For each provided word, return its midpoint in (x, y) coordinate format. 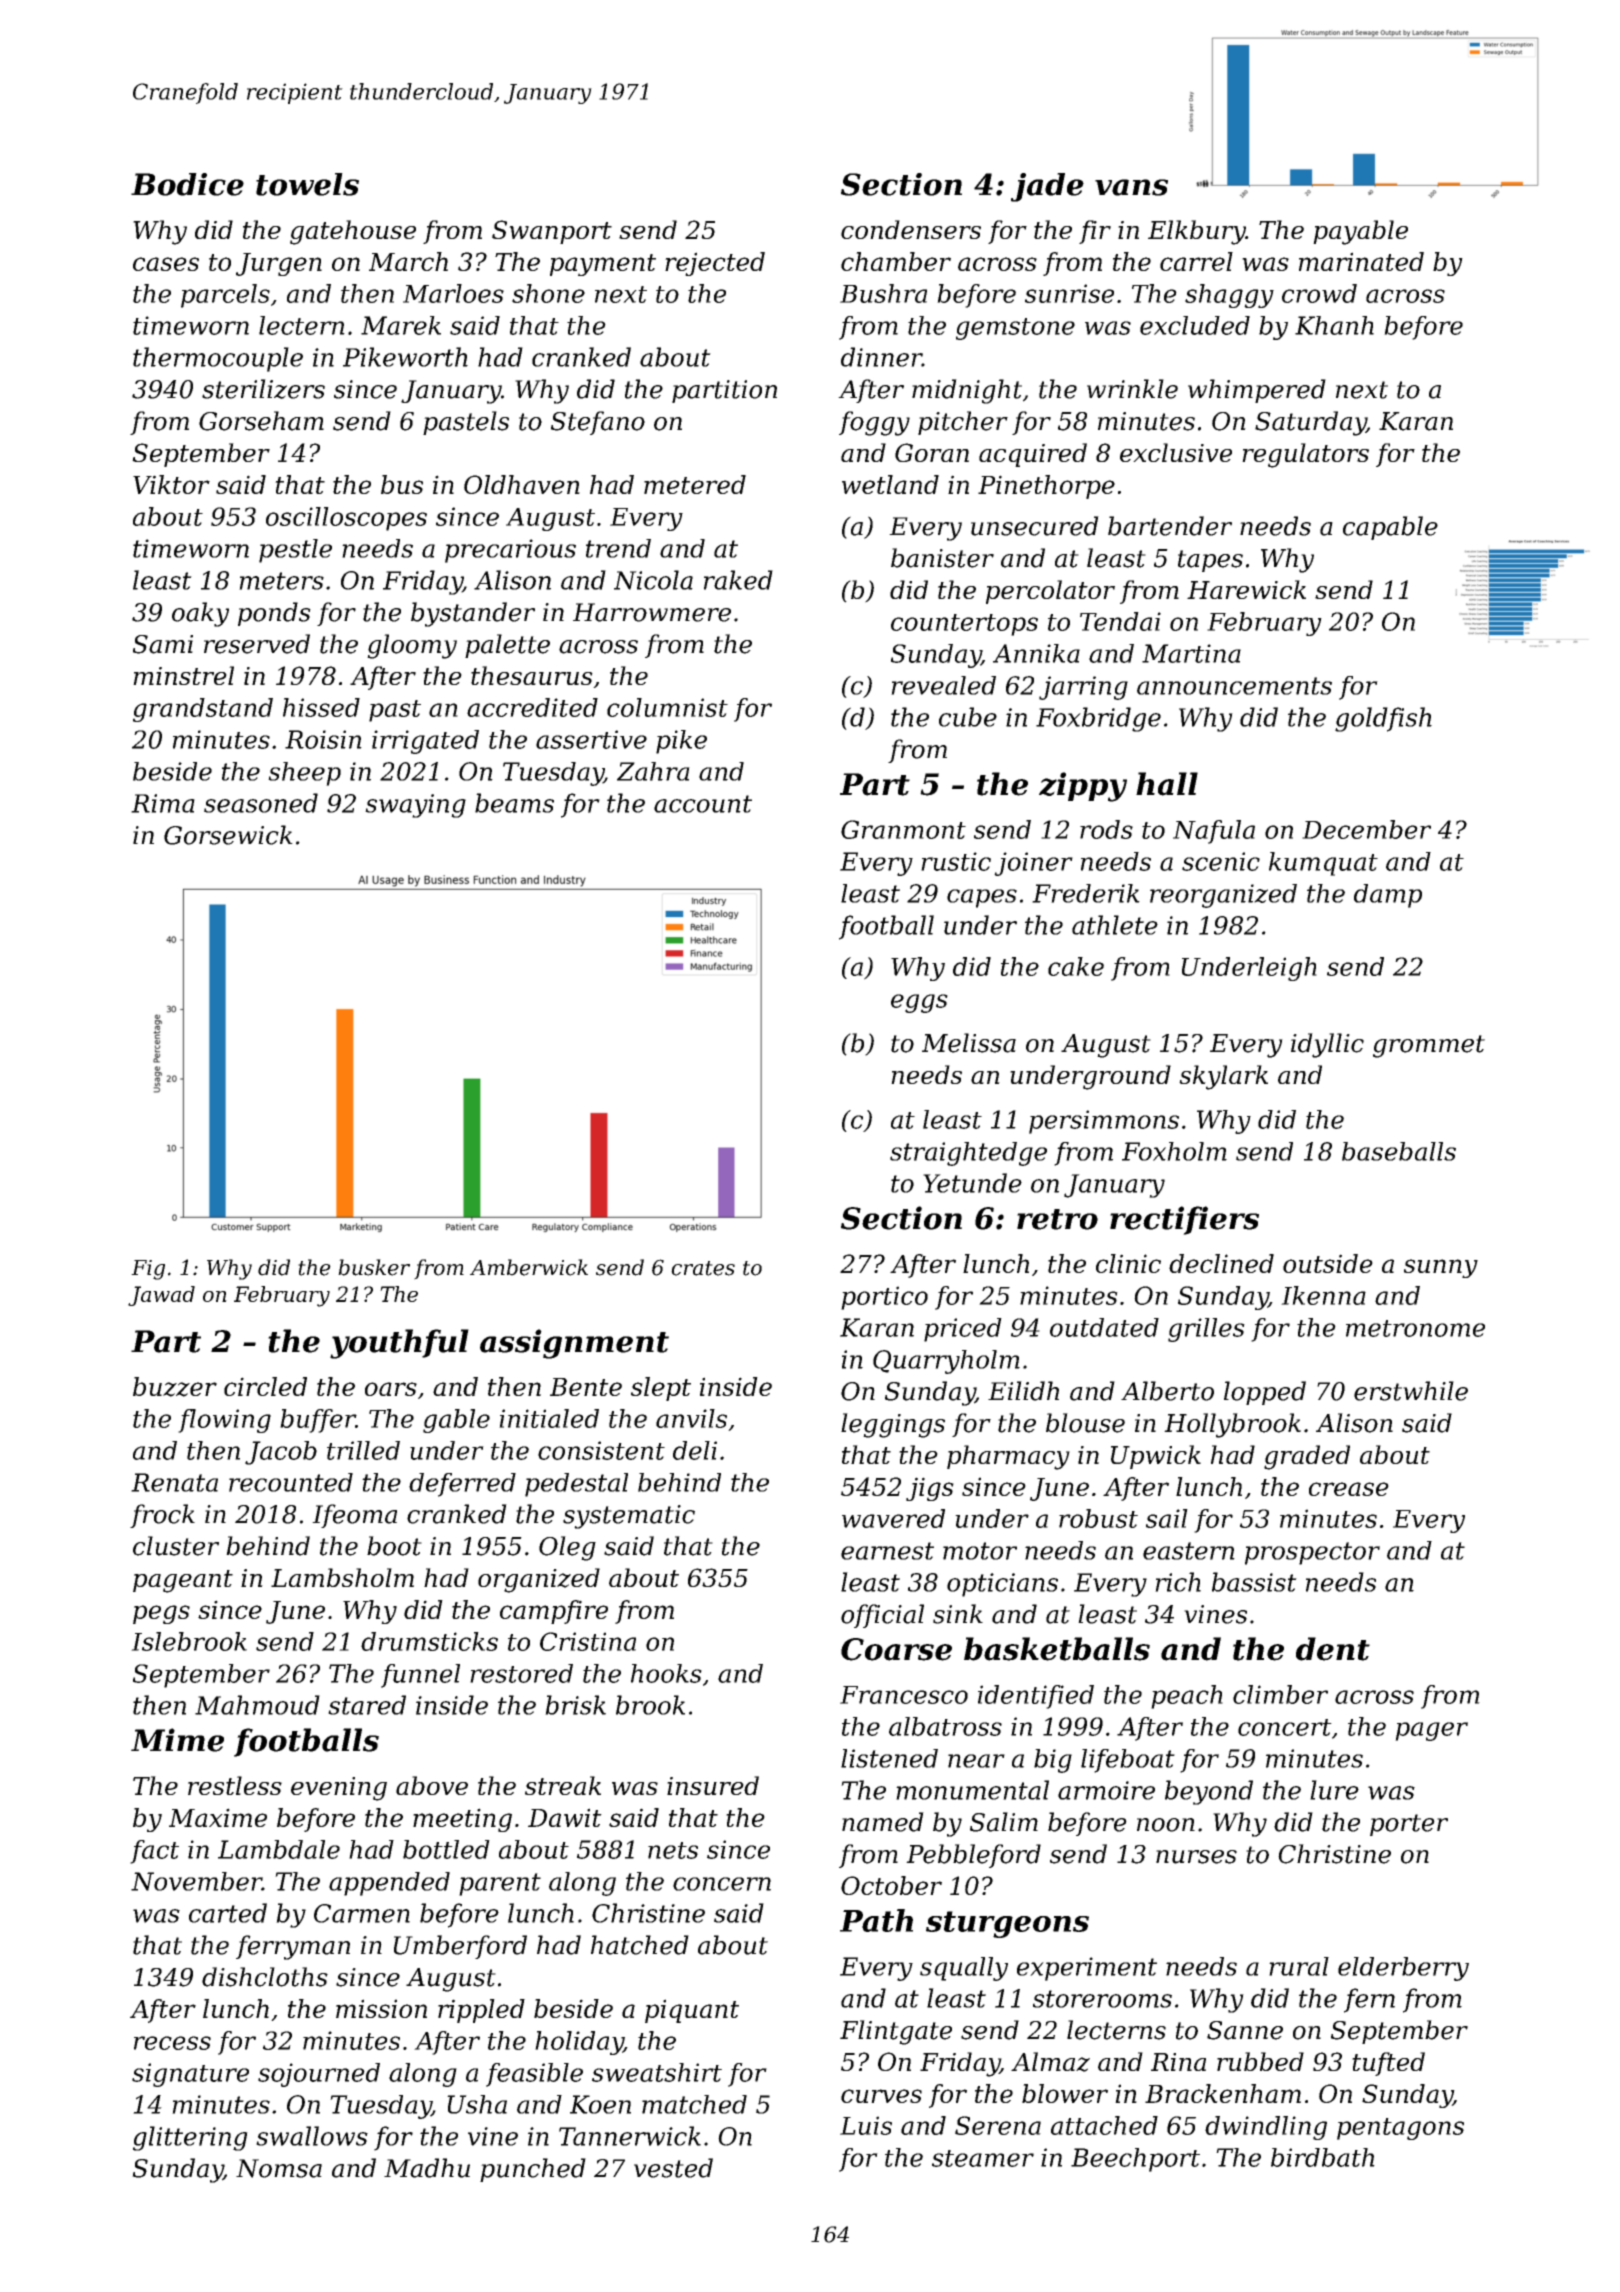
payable (1360, 232)
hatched (640, 1945)
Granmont (903, 829)
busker (374, 1267)
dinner (881, 357)
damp (1388, 896)
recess (172, 2043)
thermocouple (218, 359)
